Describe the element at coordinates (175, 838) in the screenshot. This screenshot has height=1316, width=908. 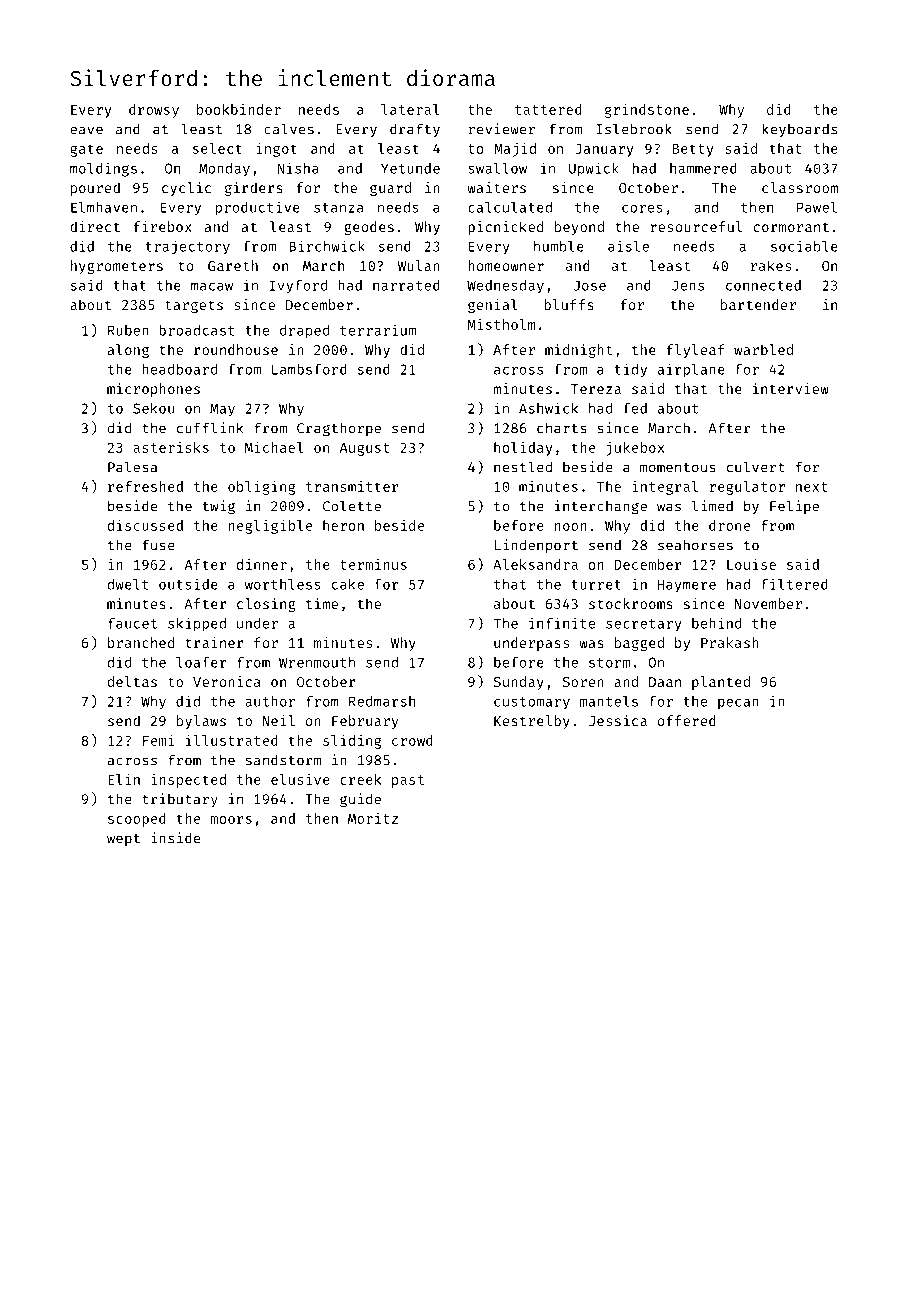
I see `inside` at that location.
